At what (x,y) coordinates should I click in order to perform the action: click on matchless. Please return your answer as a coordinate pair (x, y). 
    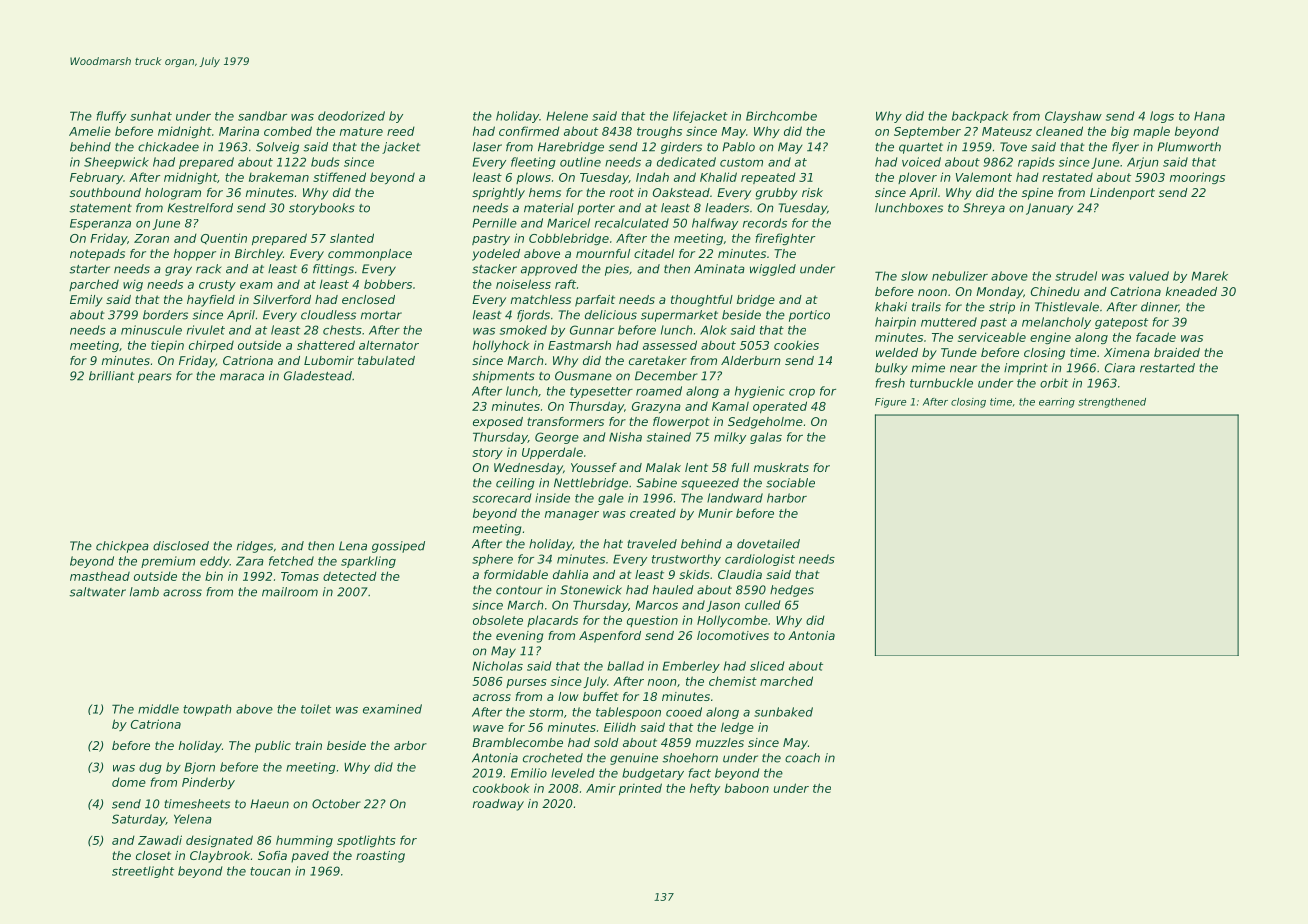
    Looking at the image, I should click on (541, 299).
